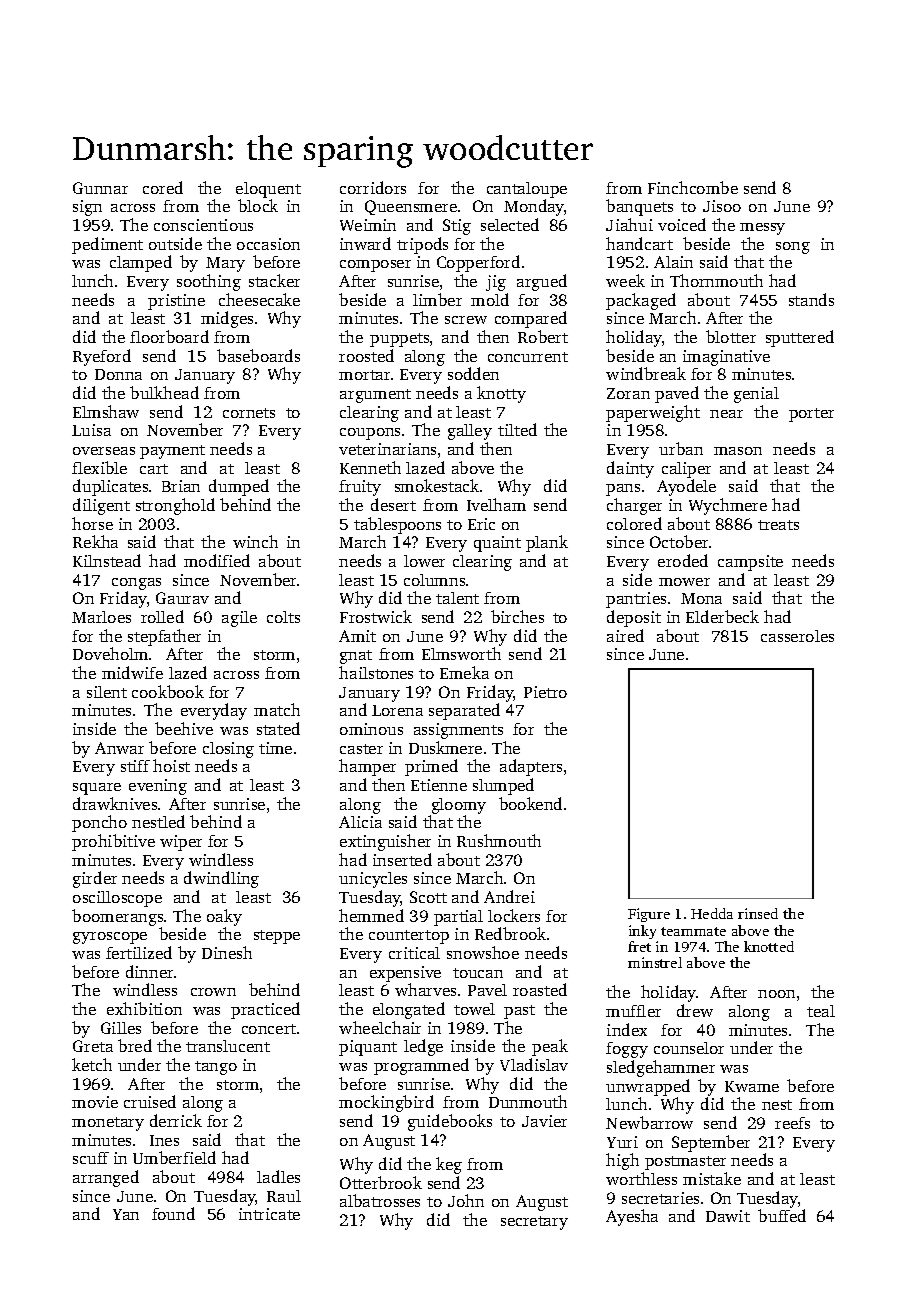  Describe the element at coordinates (544, 1121) in the screenshot. I see `Javier` at that location.
